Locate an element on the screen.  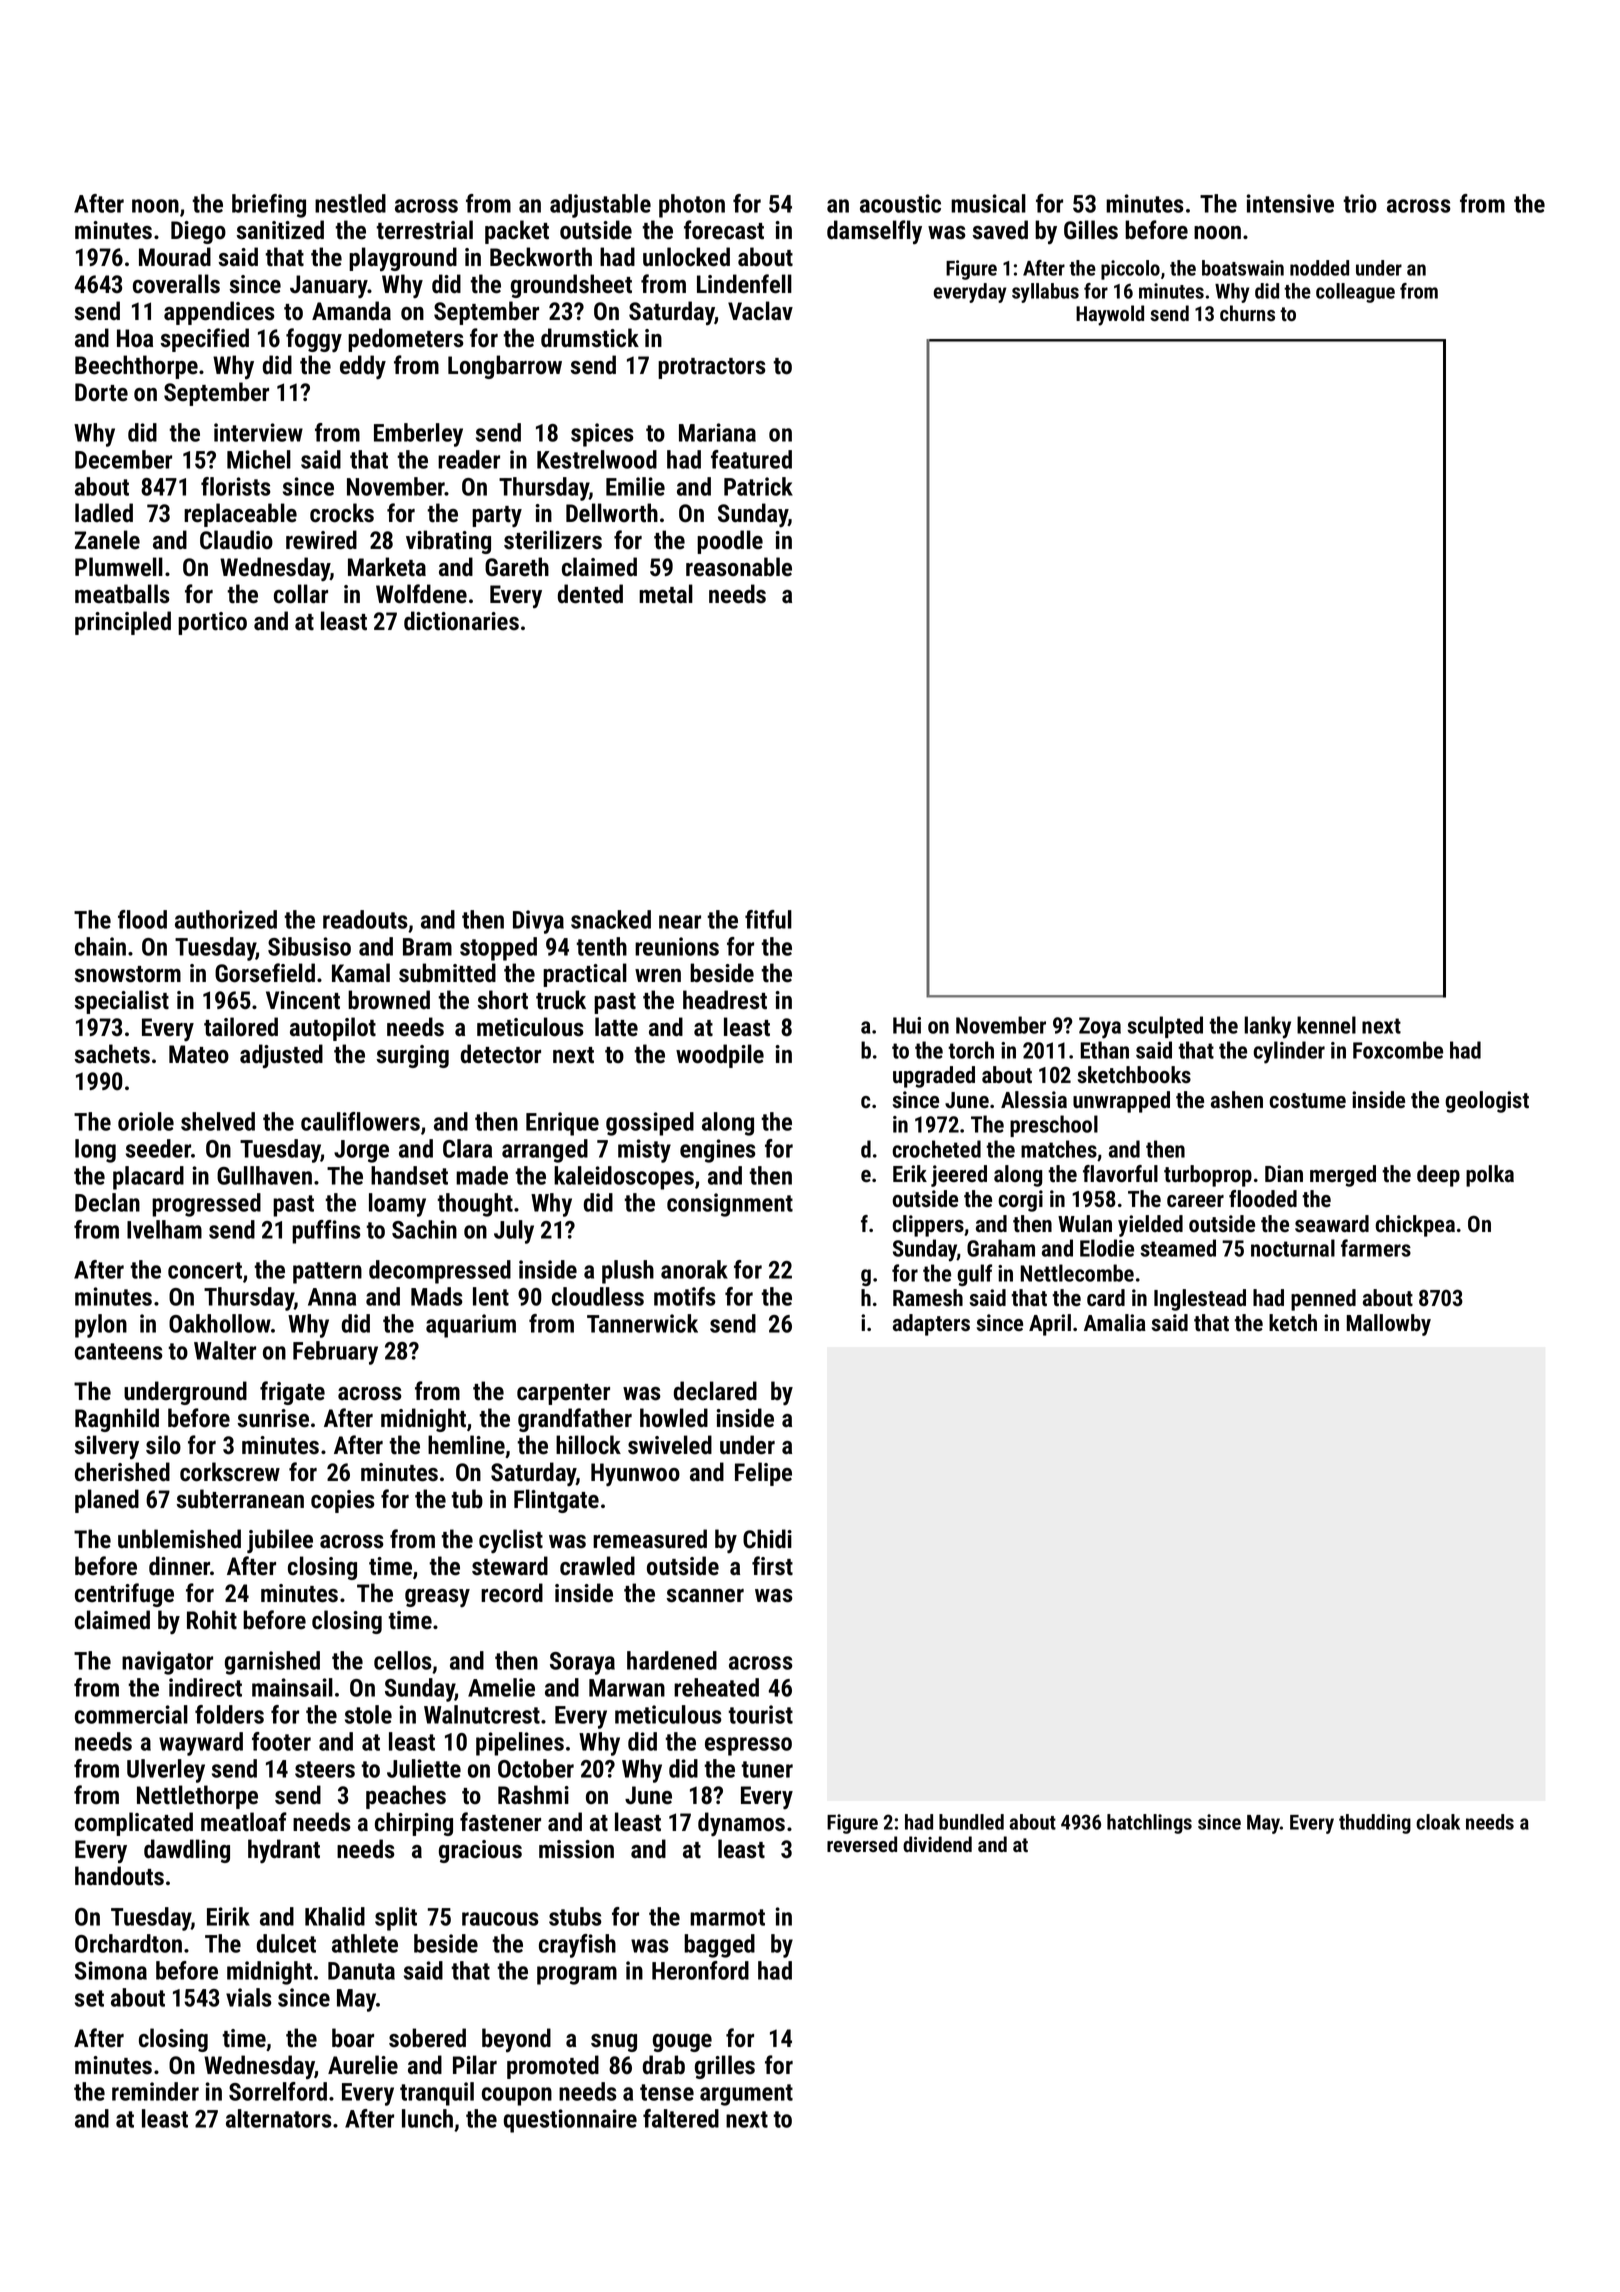
colleague is located at coordinates (1355, 293).
